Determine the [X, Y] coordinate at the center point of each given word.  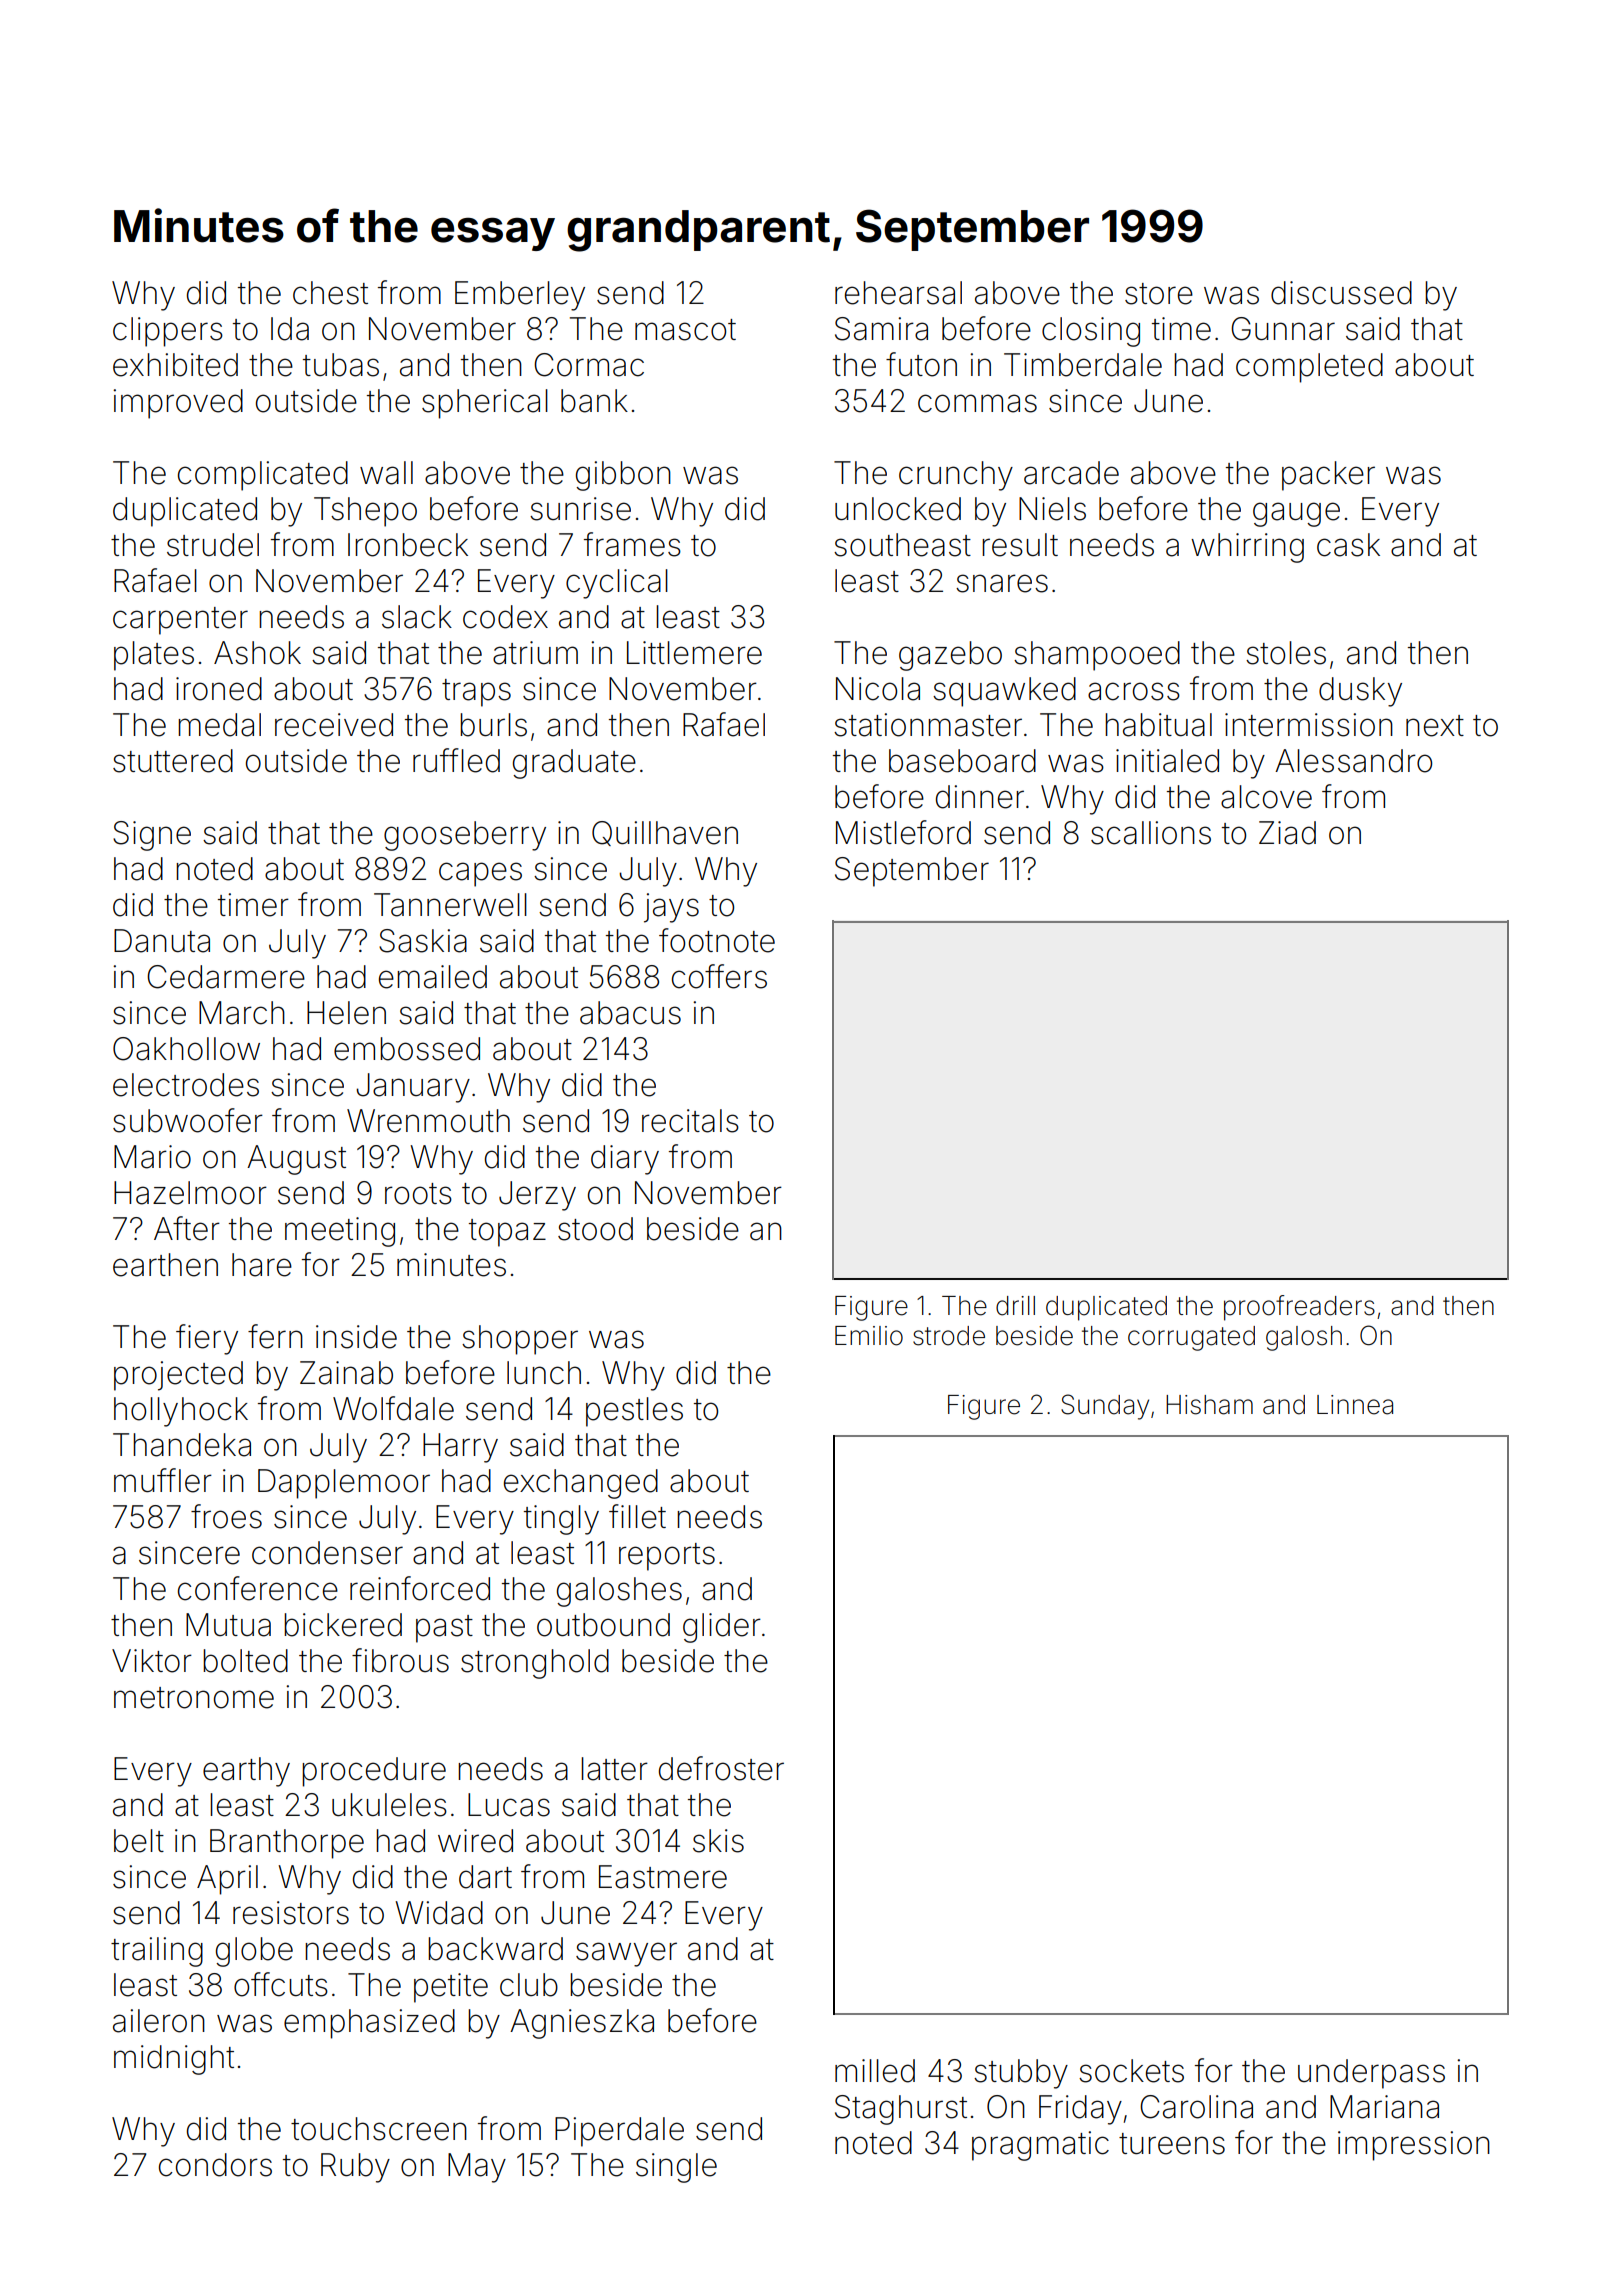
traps [476, 693]
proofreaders [1299, 1308]
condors [215, 2165]
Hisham [1209, 1405]
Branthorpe [287, 1844]
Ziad [1287, 833]
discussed [1341, 293]
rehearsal [898, 293]
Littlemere [694, 653]
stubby [1021, 2074]
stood [595, 1229]
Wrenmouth [428, 1121]
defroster [721, 1768]
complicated [263, 476]
